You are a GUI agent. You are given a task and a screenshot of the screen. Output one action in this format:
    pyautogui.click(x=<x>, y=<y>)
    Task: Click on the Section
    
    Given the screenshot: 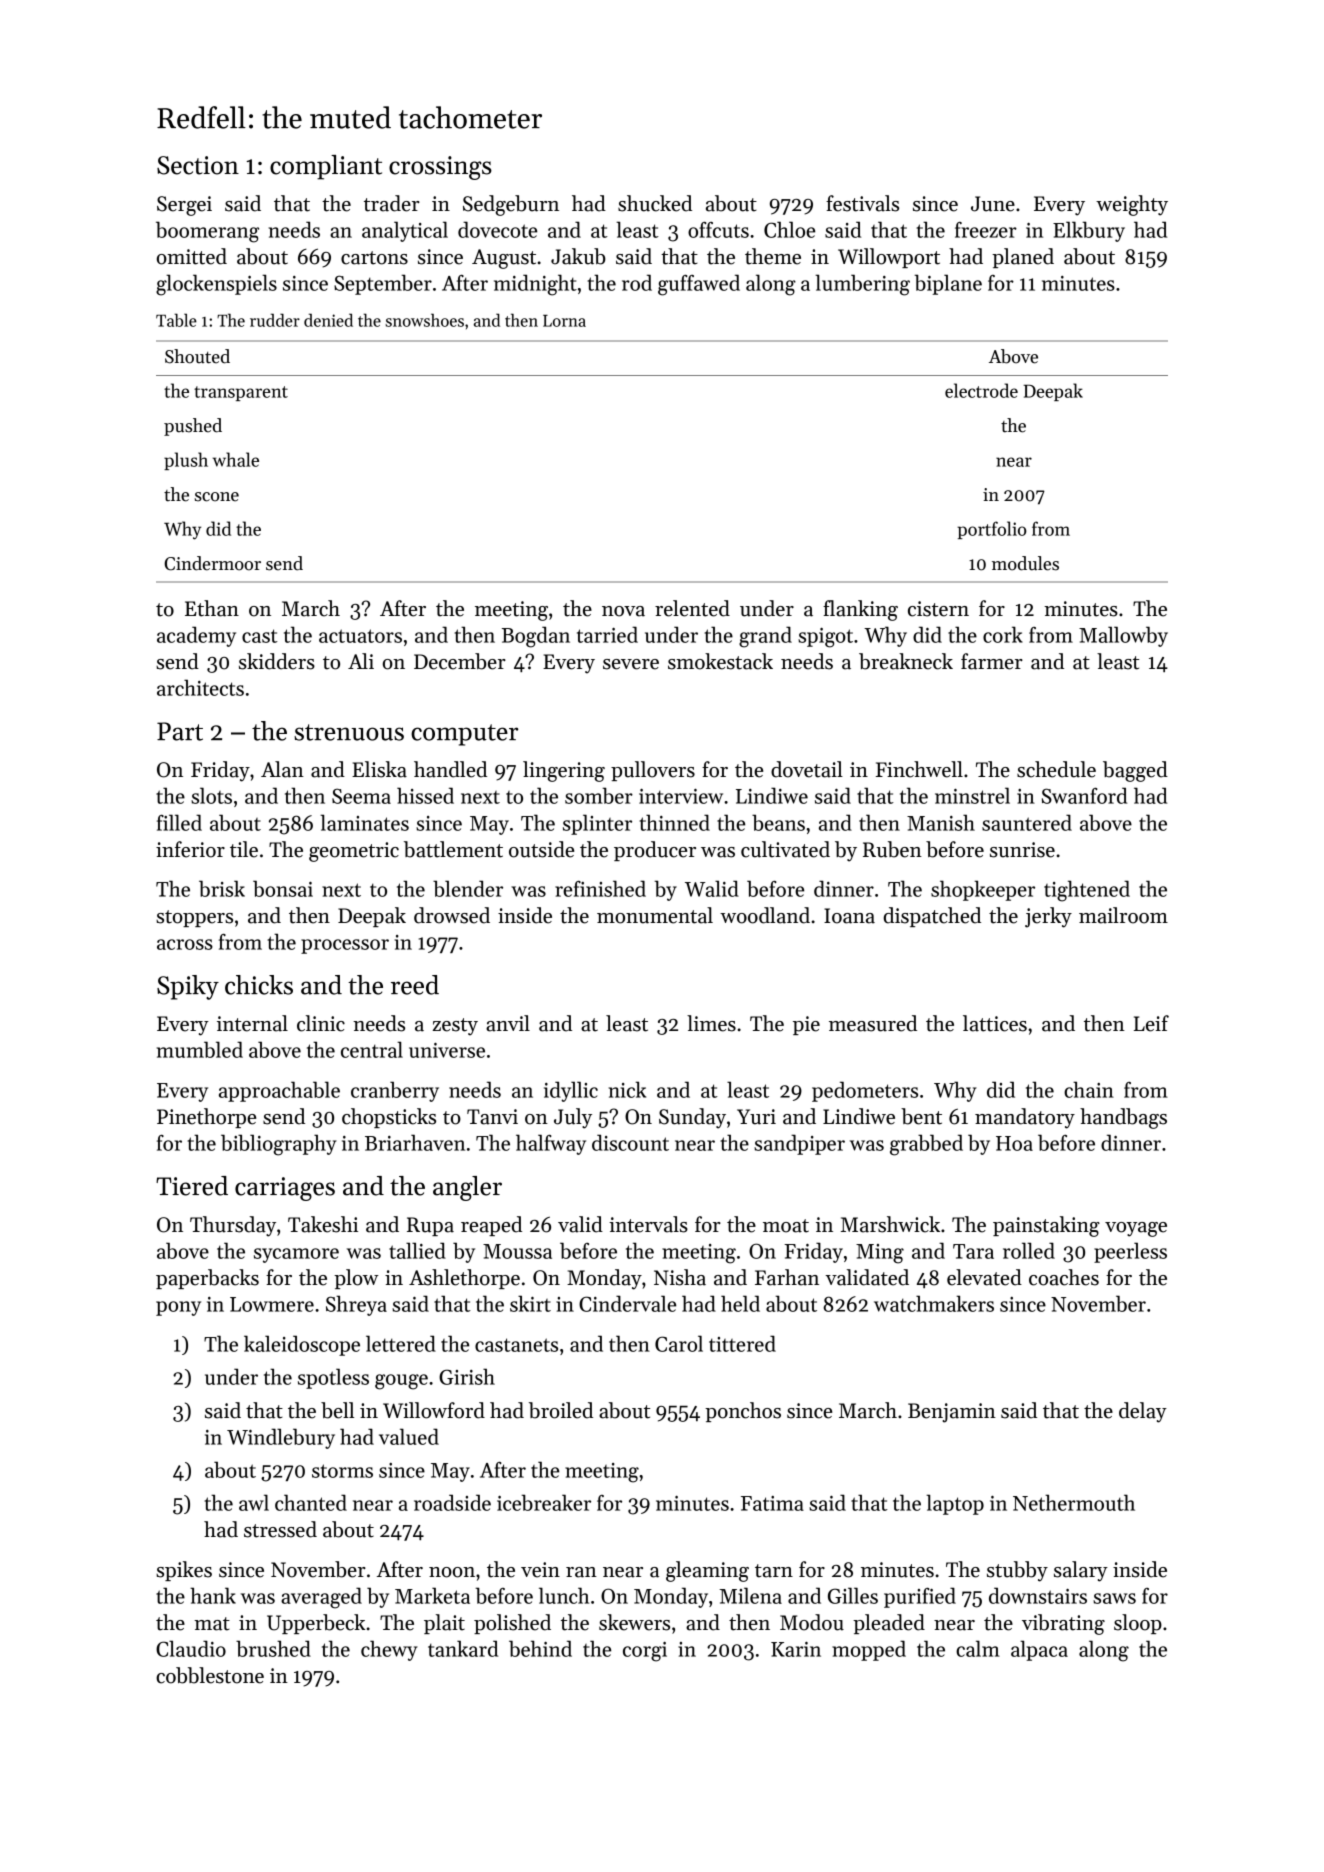 What is the action you would take?
    pyautogui.click(x=198, y=165)
